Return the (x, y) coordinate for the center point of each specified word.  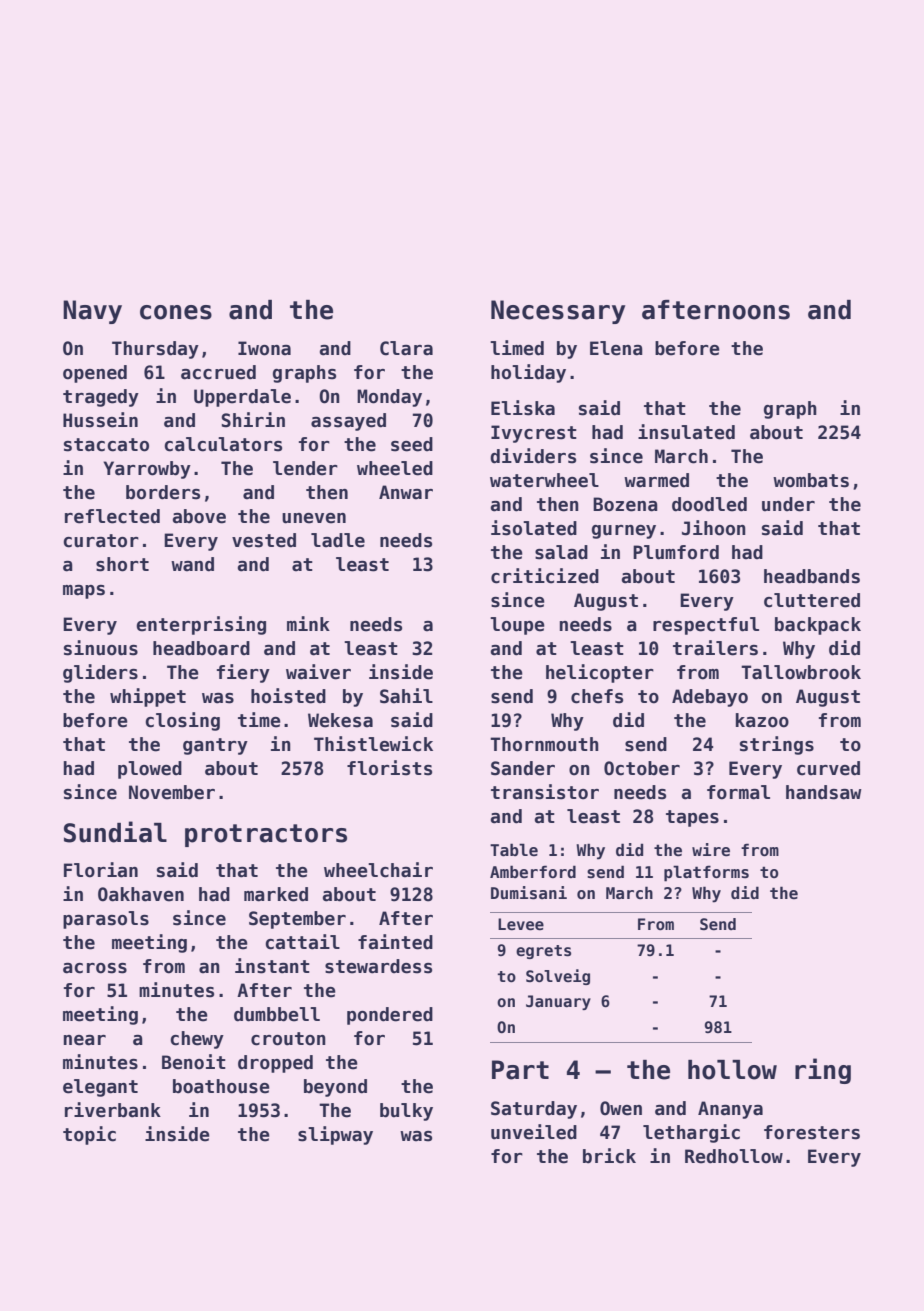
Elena (616, 348)
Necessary (558, 312)
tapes (692, 818)
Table (514, 850)
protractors (266, 835)
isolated (534, 528)
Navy (92, 312)
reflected (112, 516)
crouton (288, 1039)
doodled (709, 504)
